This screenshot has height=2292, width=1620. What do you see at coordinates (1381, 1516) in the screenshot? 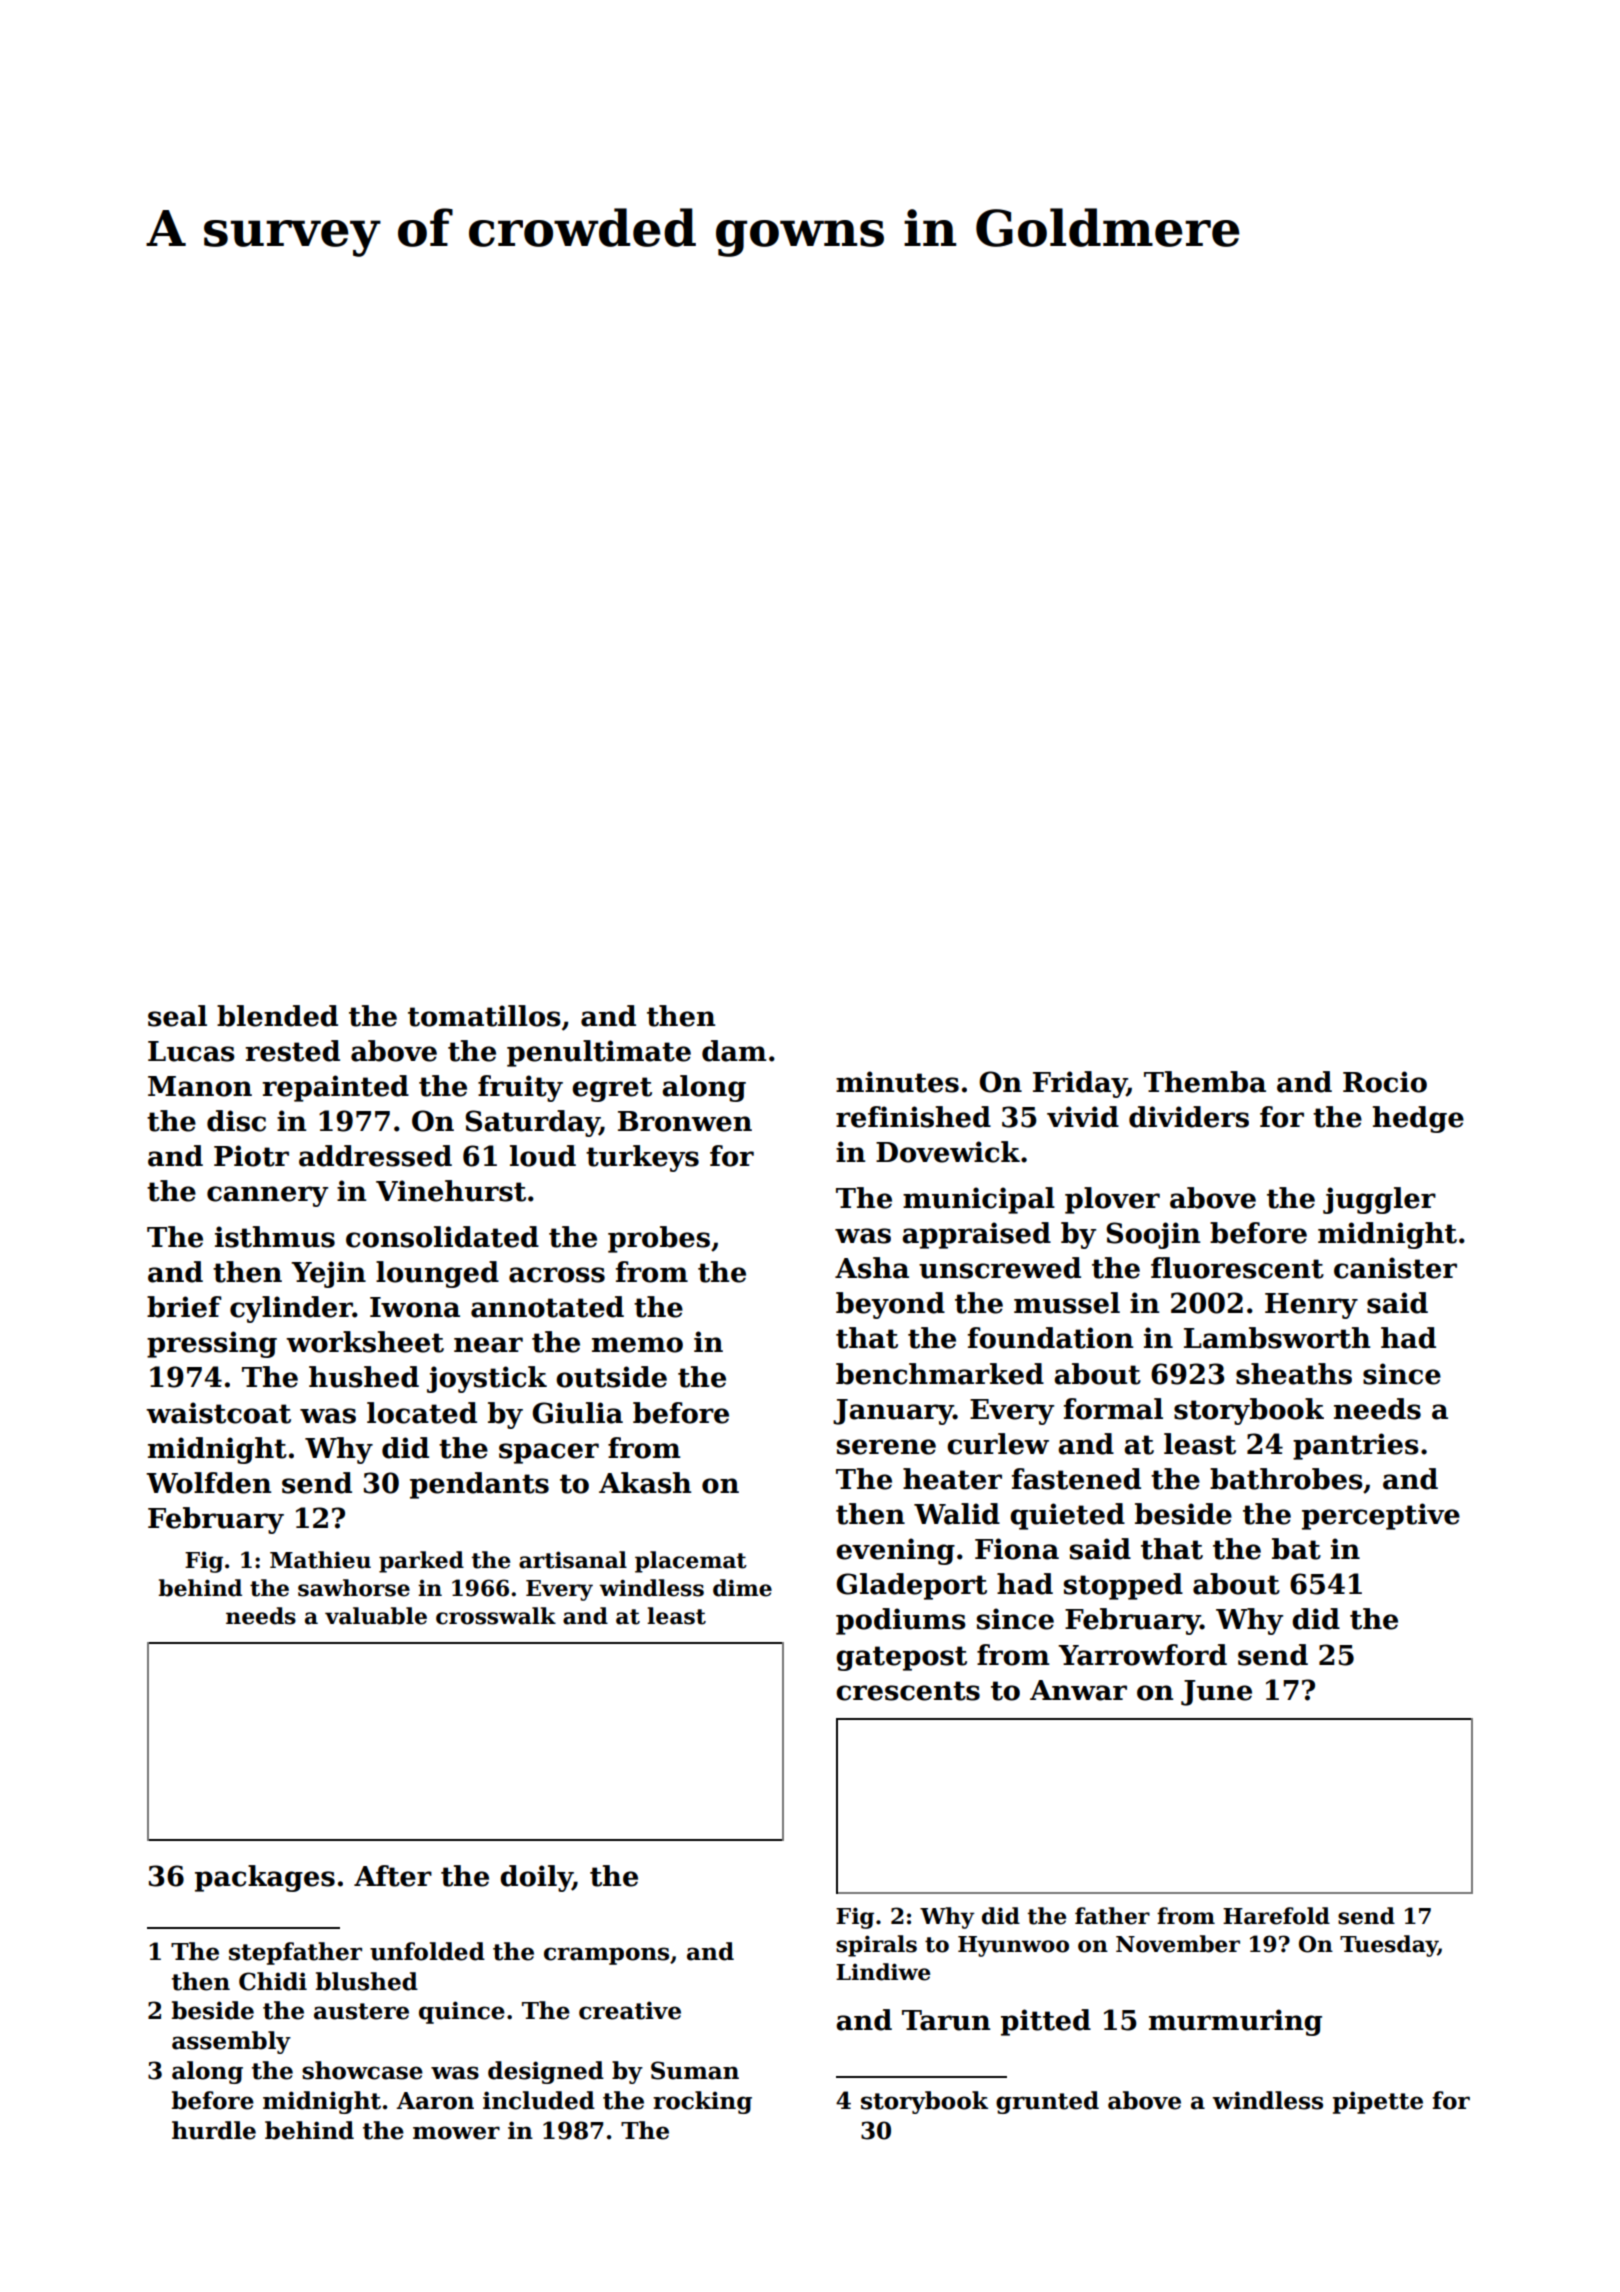
I see `perceptive` at bounding box center [1381, 1516].
